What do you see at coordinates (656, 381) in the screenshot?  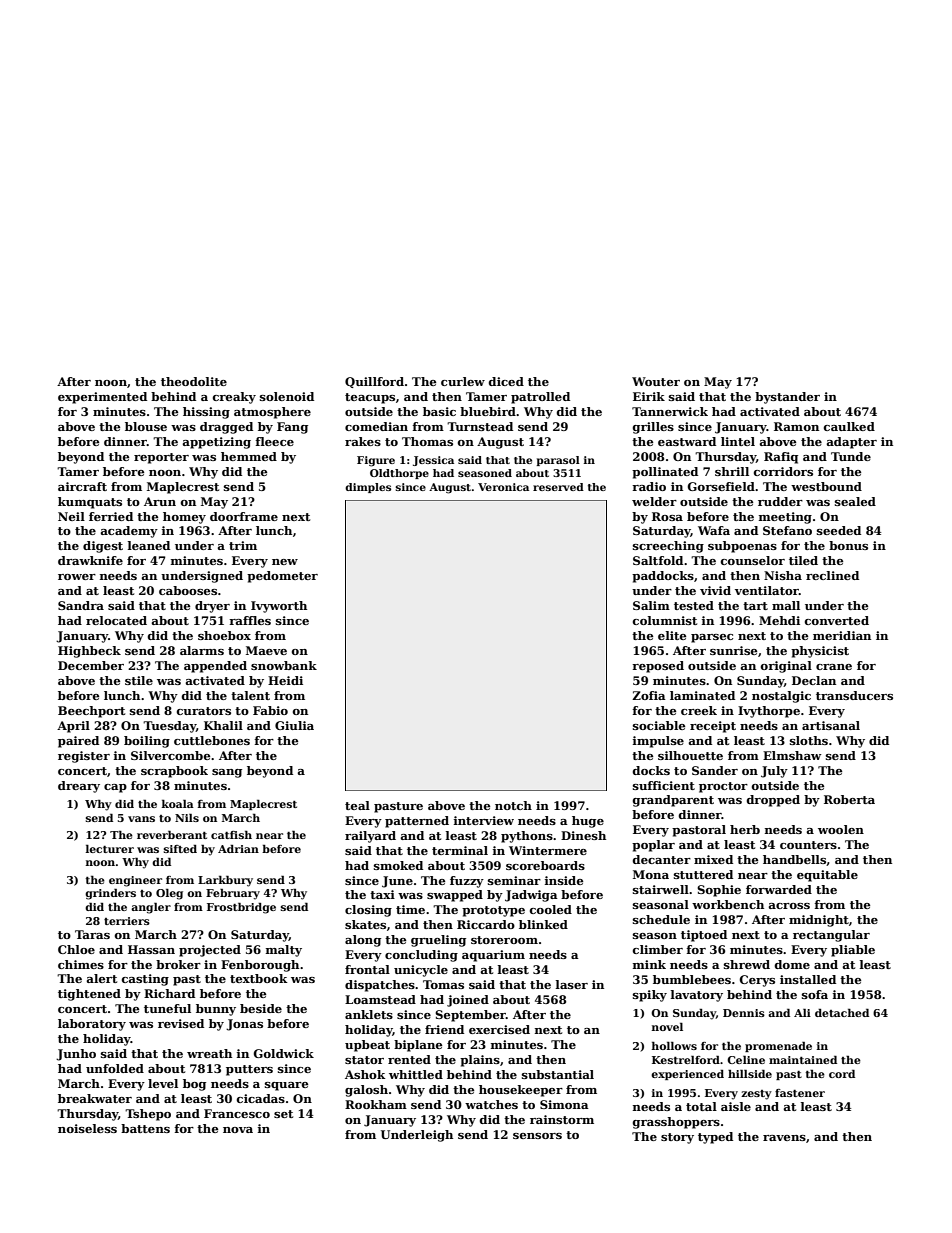 I see `Wouter` at bounding box center [656, 381].
